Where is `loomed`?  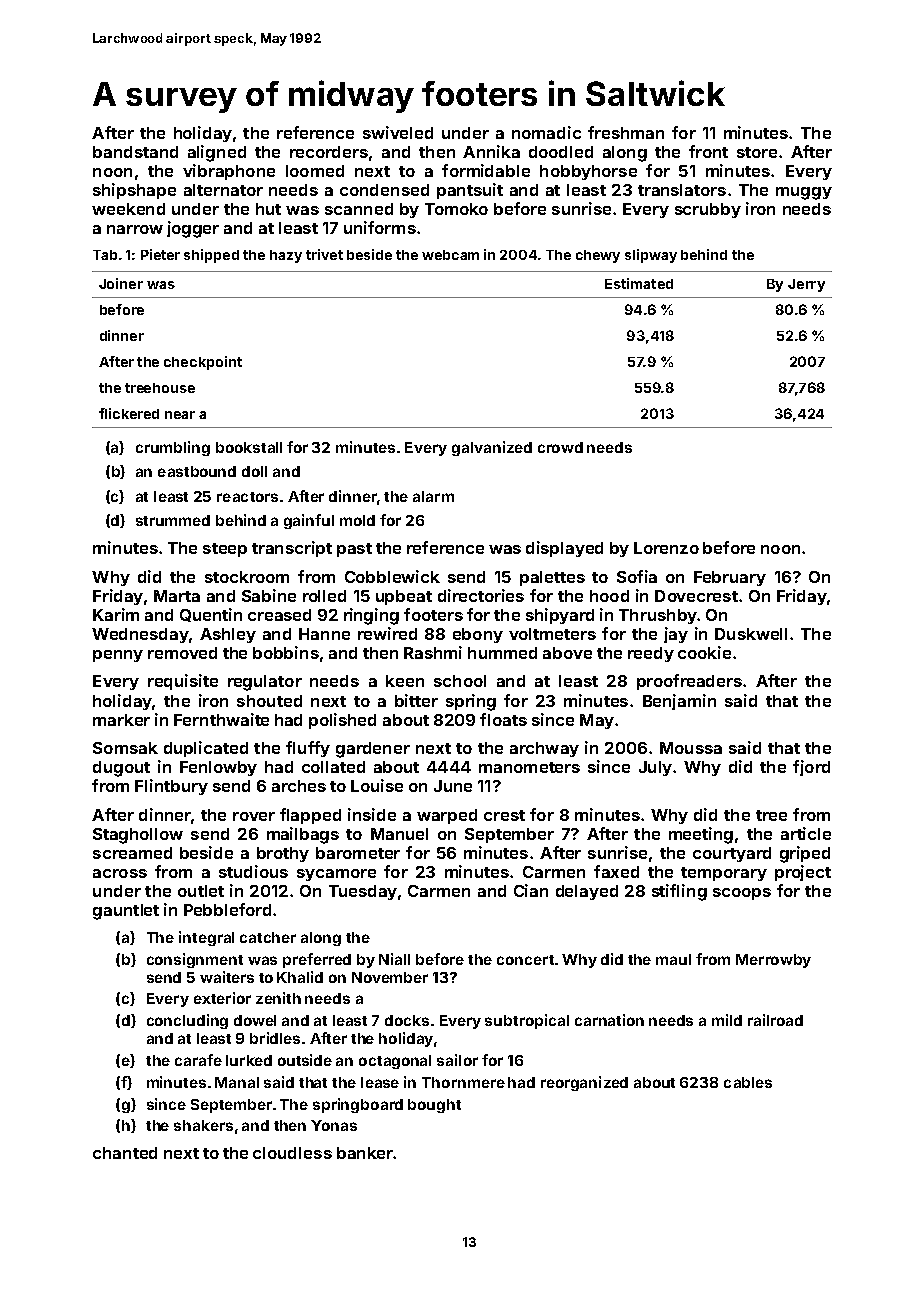
loomed is located at coordinates (315, 171).
